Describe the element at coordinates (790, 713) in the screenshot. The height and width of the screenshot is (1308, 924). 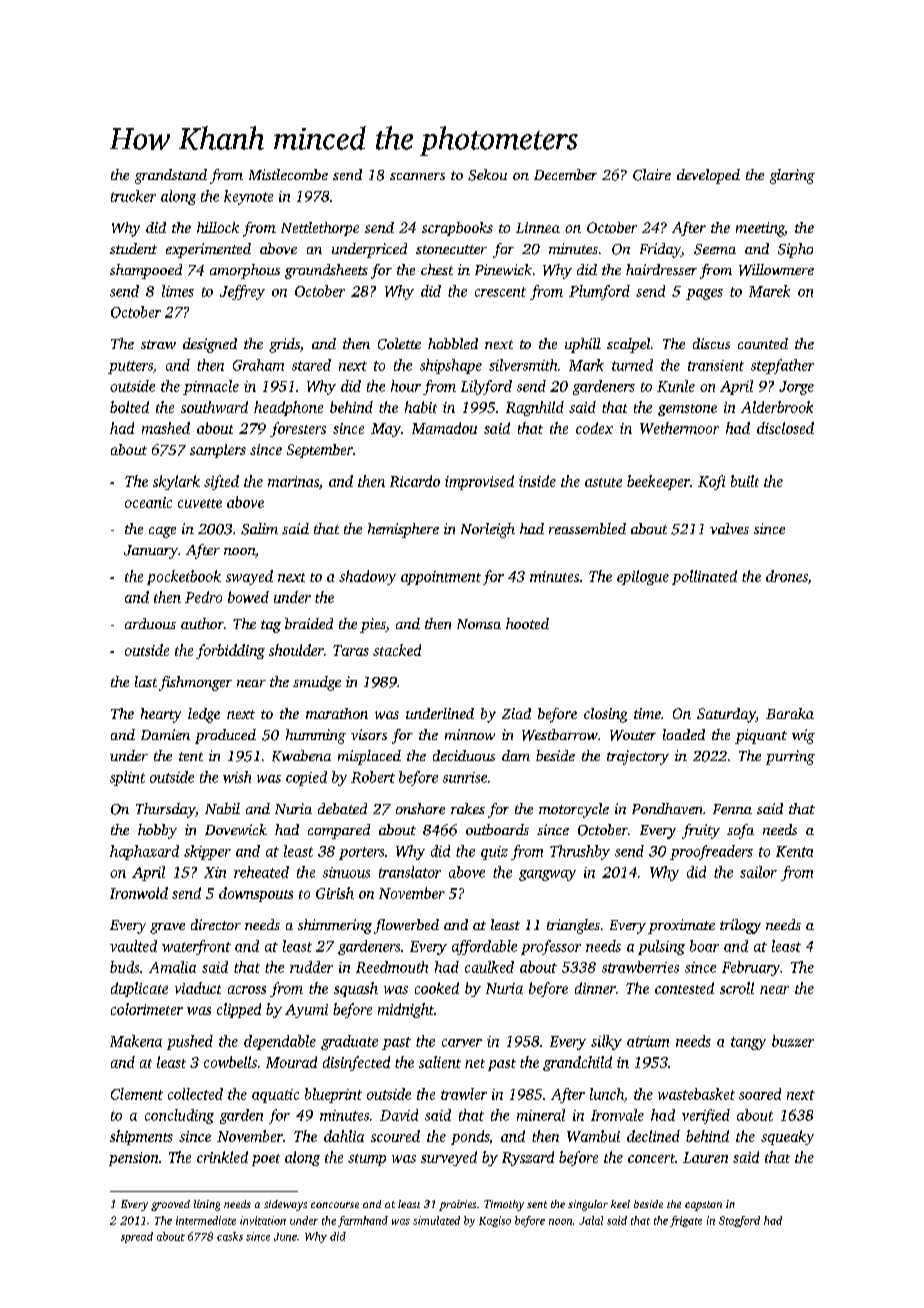
I see `Baraka` at that location.
